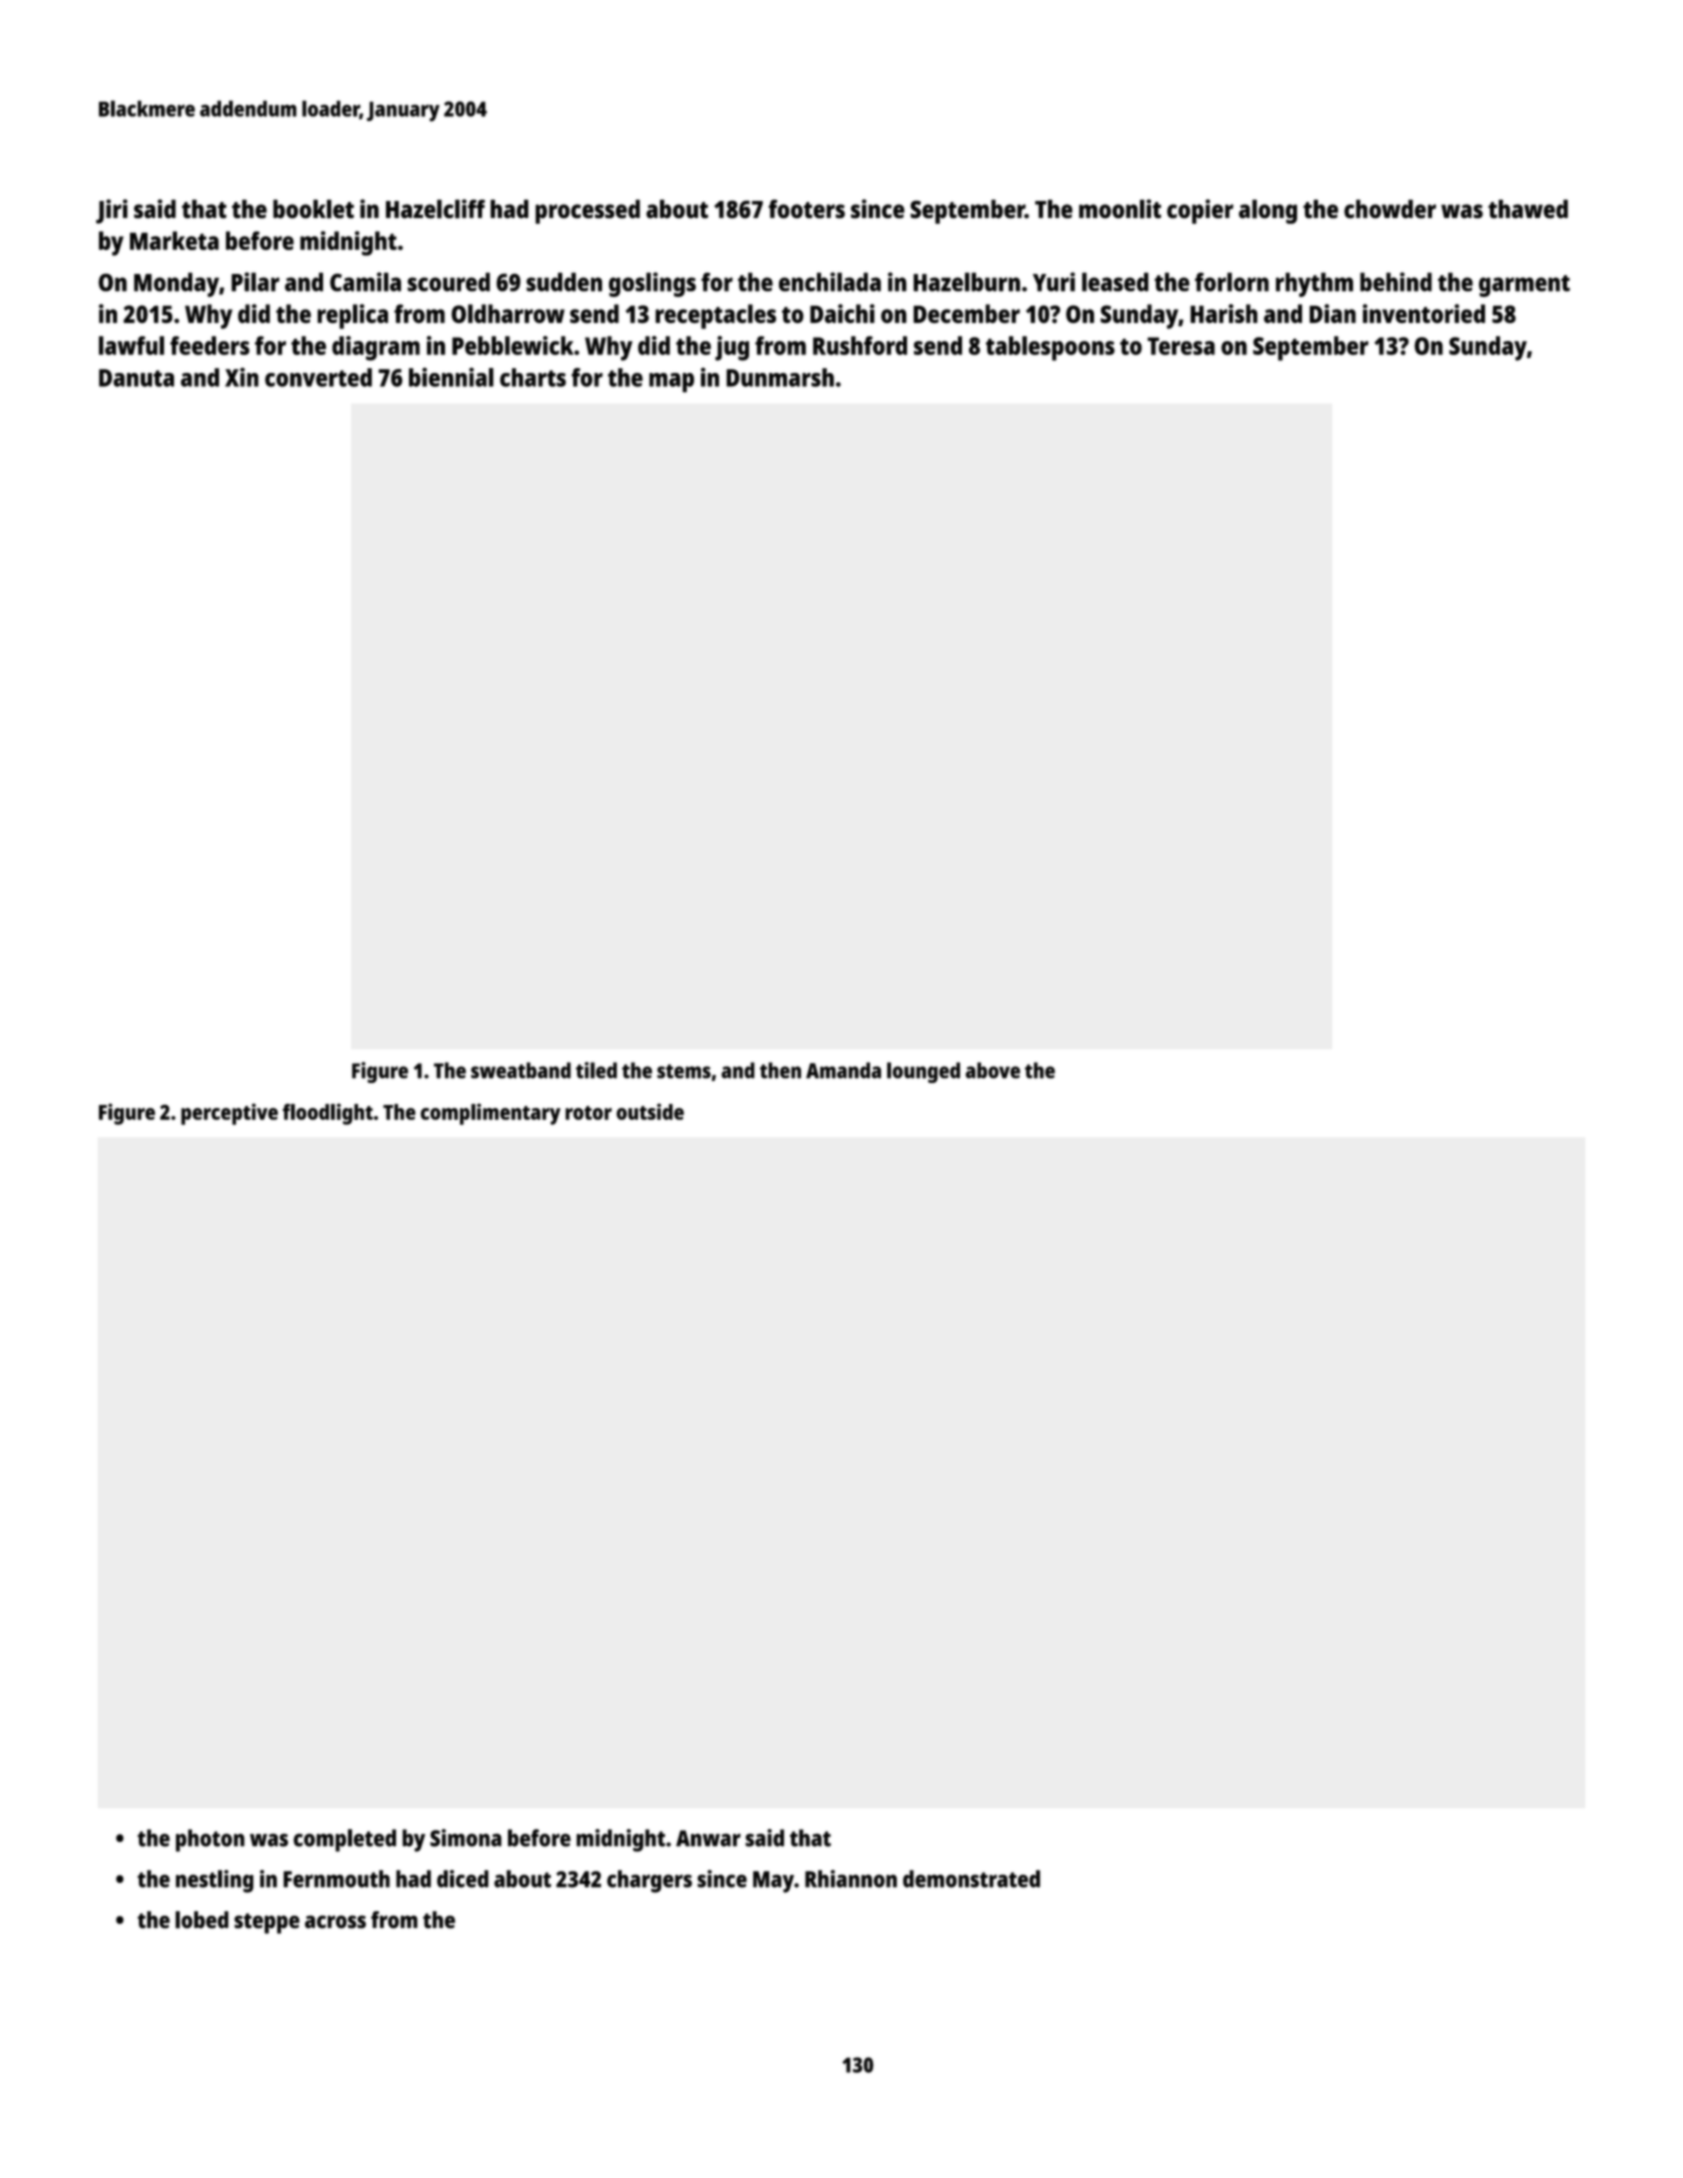 The width and height of the page is (1683, 2178). What do you see at coordinates (923, 1072) in the page?
I see `lounged` at bounding box center [923, 1072].
